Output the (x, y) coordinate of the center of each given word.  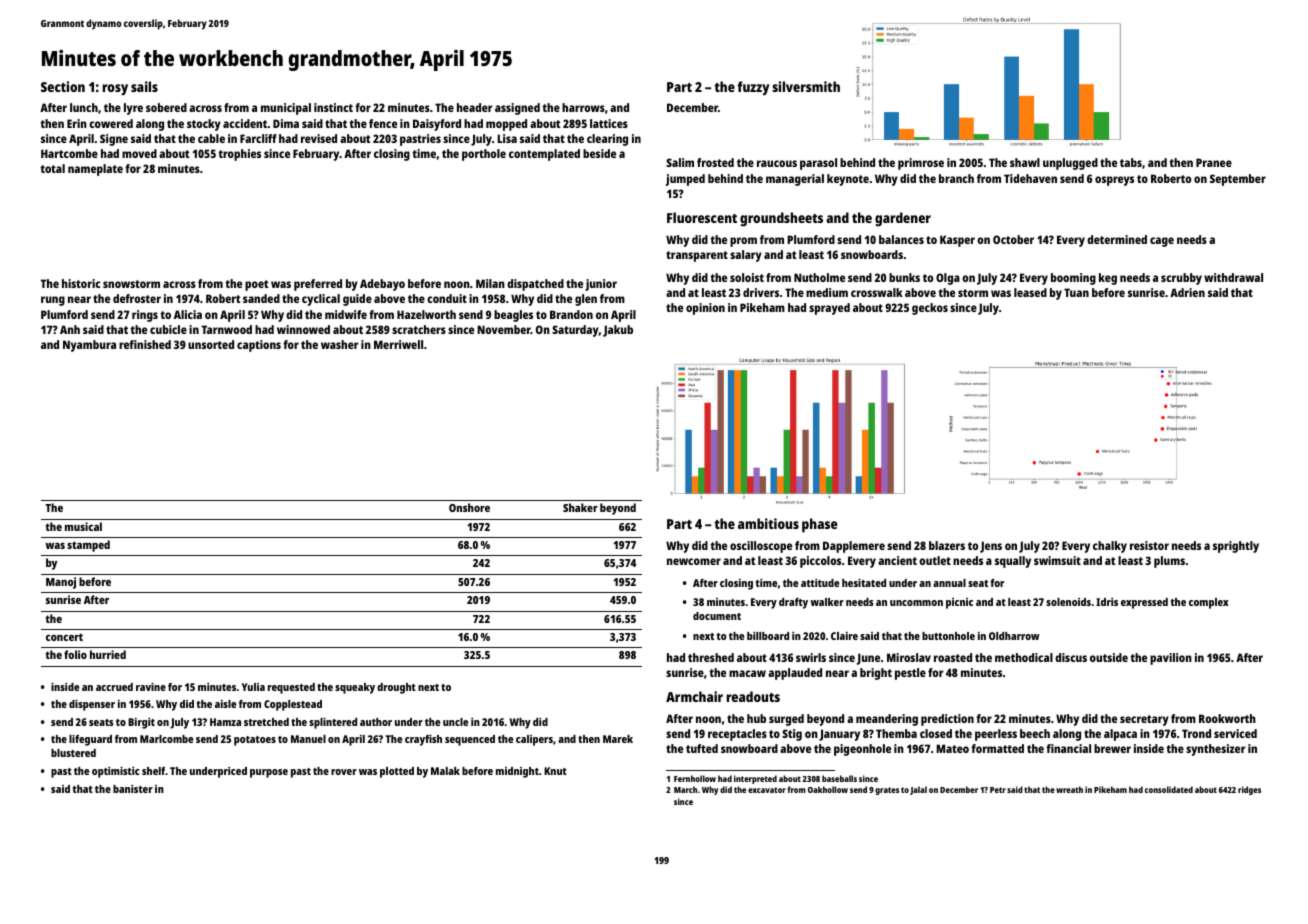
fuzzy (753, 88)
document (717, 616)
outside (1109, 657)
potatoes (255, 741)
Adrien (1187, 292)
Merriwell (398, 344)
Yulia (253, 687)
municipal (286, 109)
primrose (921, 164)
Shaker (580, 507)
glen (586, 300)
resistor (1149, 545)
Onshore (469, 507)
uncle (455, 722)
